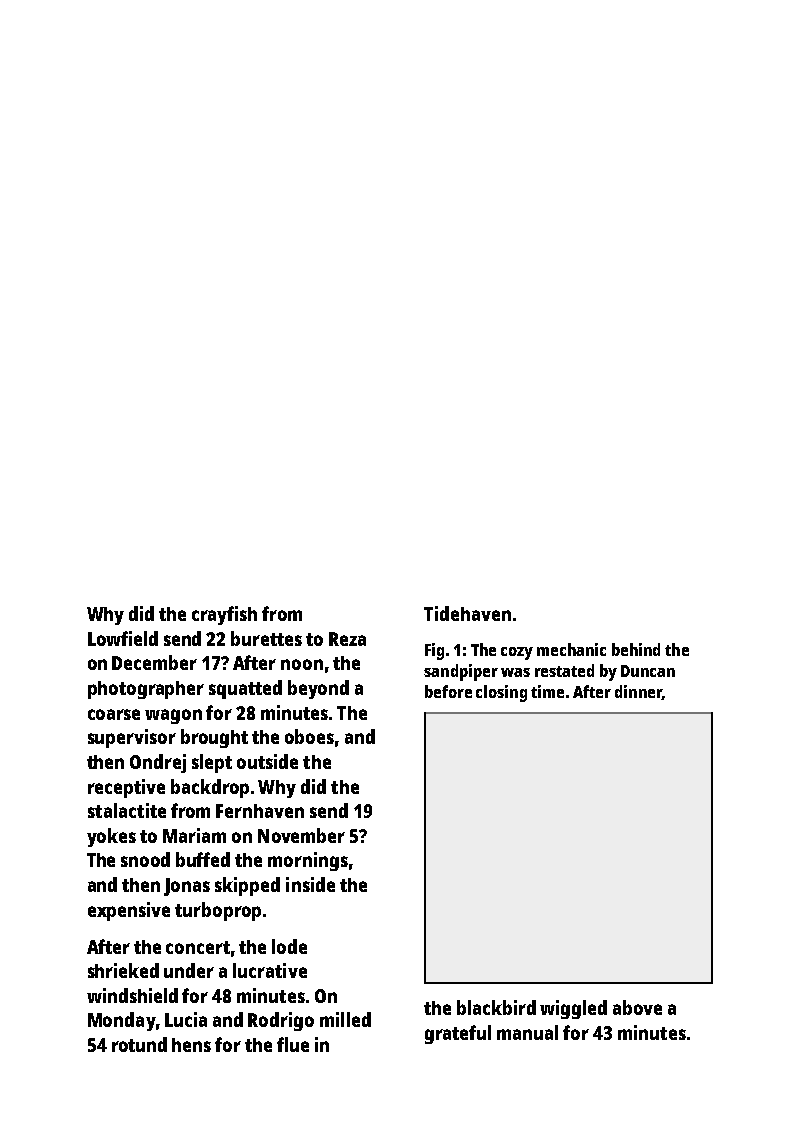 This screenshot has width=800, height=1136. I want to click on crayfish, so click(224, 615).
